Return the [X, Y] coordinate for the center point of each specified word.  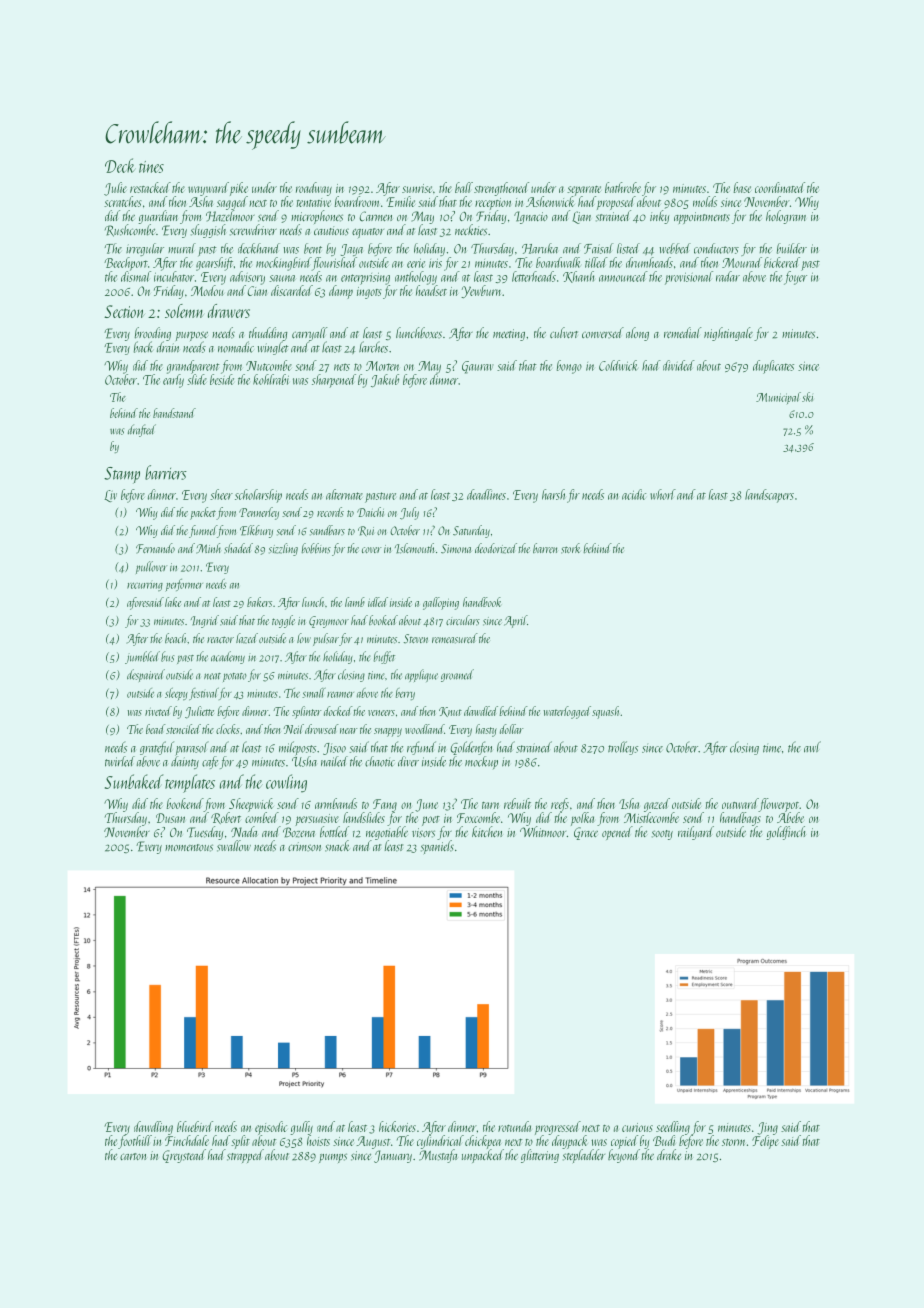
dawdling [153, 1128]
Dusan [170, 818]
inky [659, 217]
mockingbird [284, 264]
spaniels [437, 847]
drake [669, 1154]
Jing [767, 1128]
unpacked [483, 1156]
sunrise [417, 188]
